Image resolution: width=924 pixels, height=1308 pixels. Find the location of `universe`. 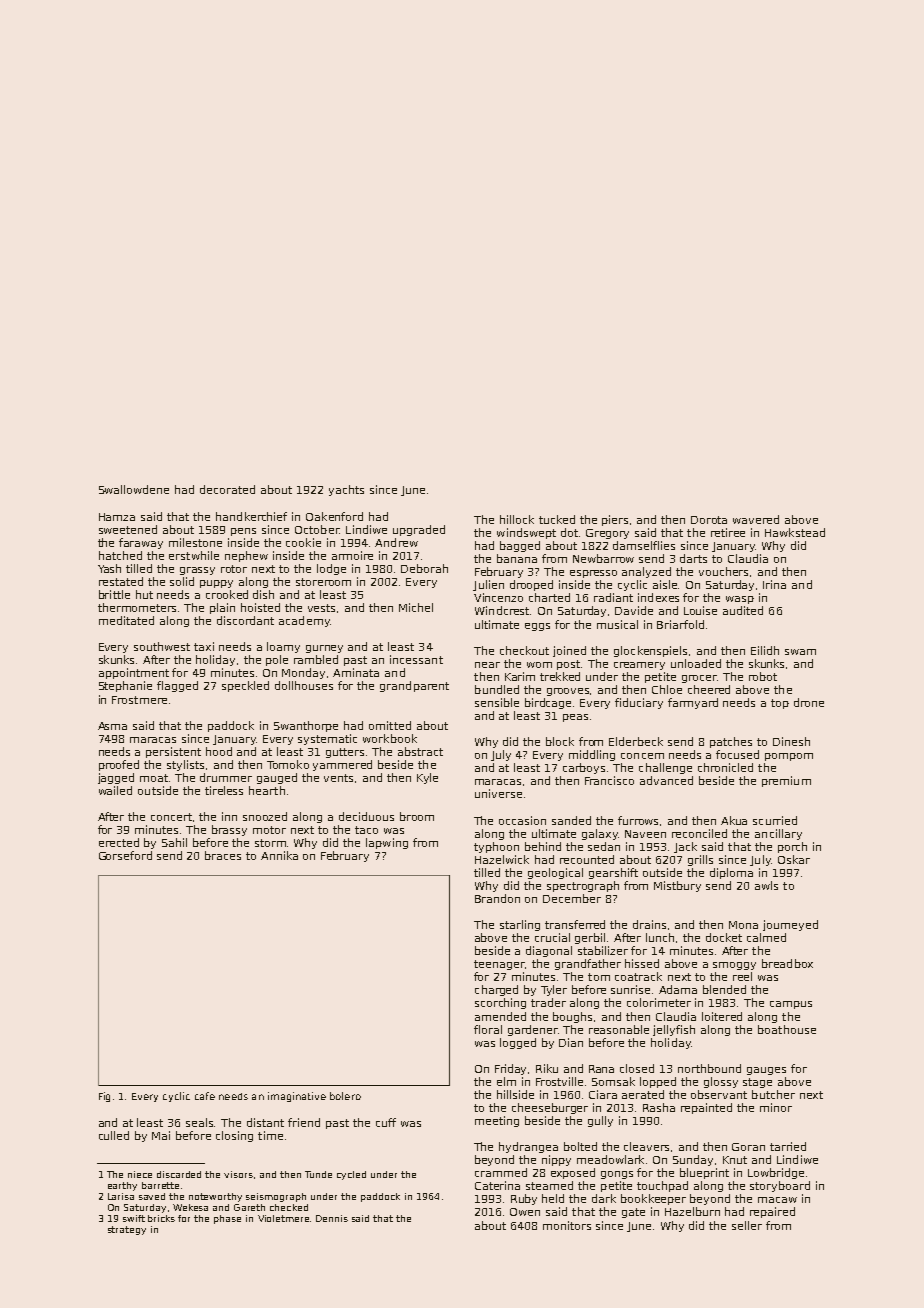

universe is located at coordinates (498, 793).
